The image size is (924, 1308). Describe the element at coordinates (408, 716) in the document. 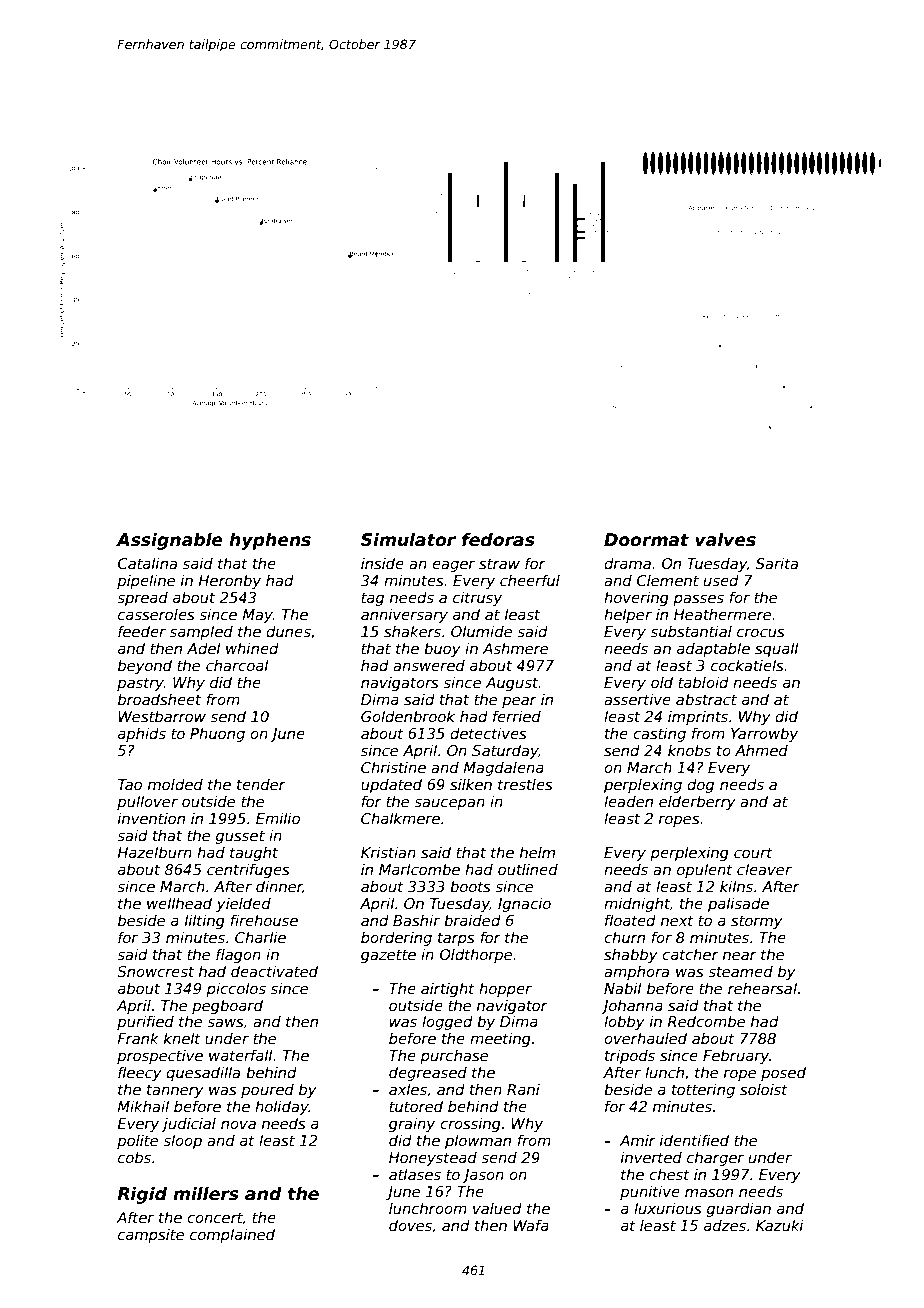

I see `Goldenbrook` at that location.
